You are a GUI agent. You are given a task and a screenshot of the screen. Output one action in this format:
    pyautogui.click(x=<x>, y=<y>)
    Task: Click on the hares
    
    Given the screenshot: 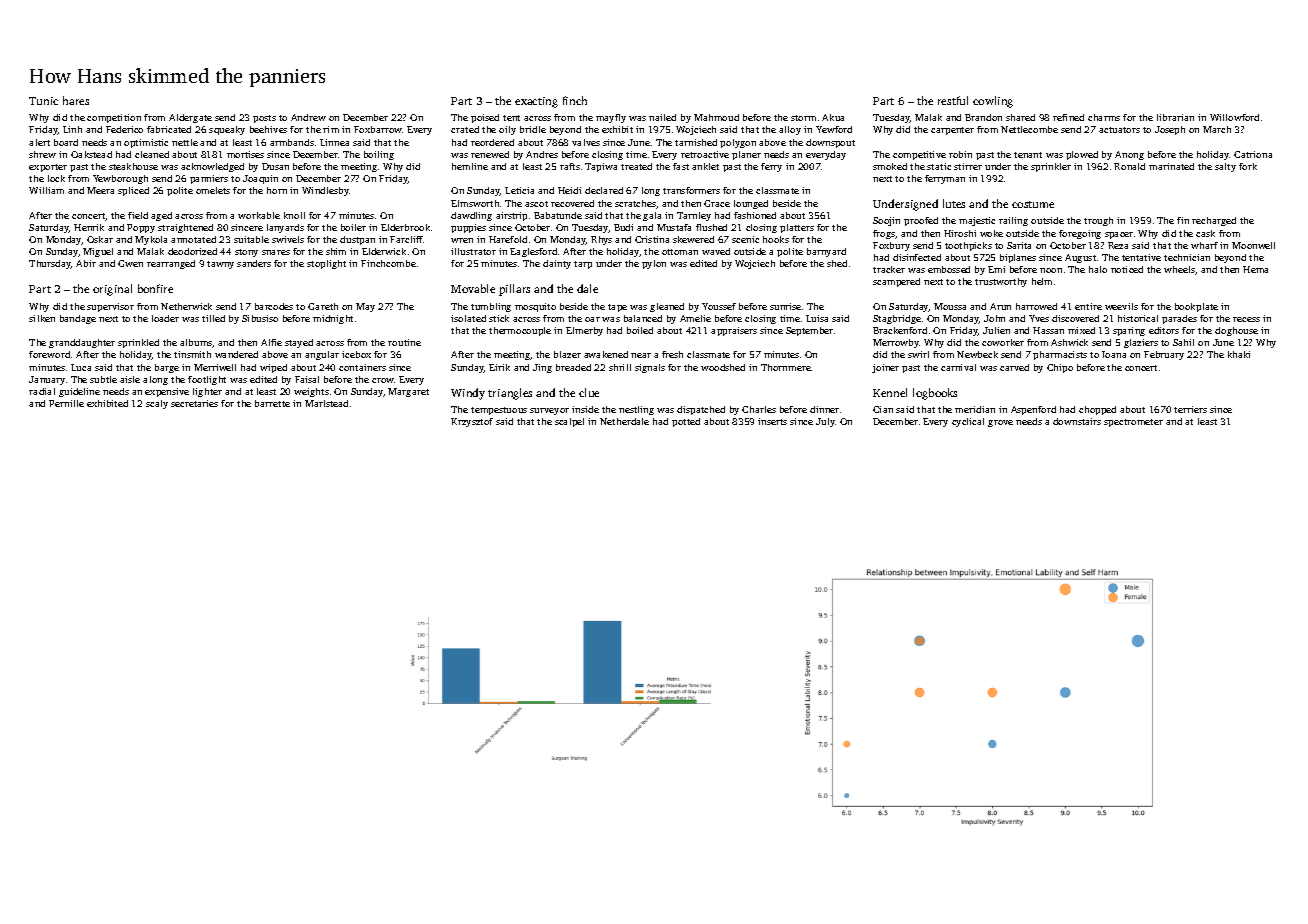 What is the action you would take?
    pyautogui.click(x=76, y=100)
